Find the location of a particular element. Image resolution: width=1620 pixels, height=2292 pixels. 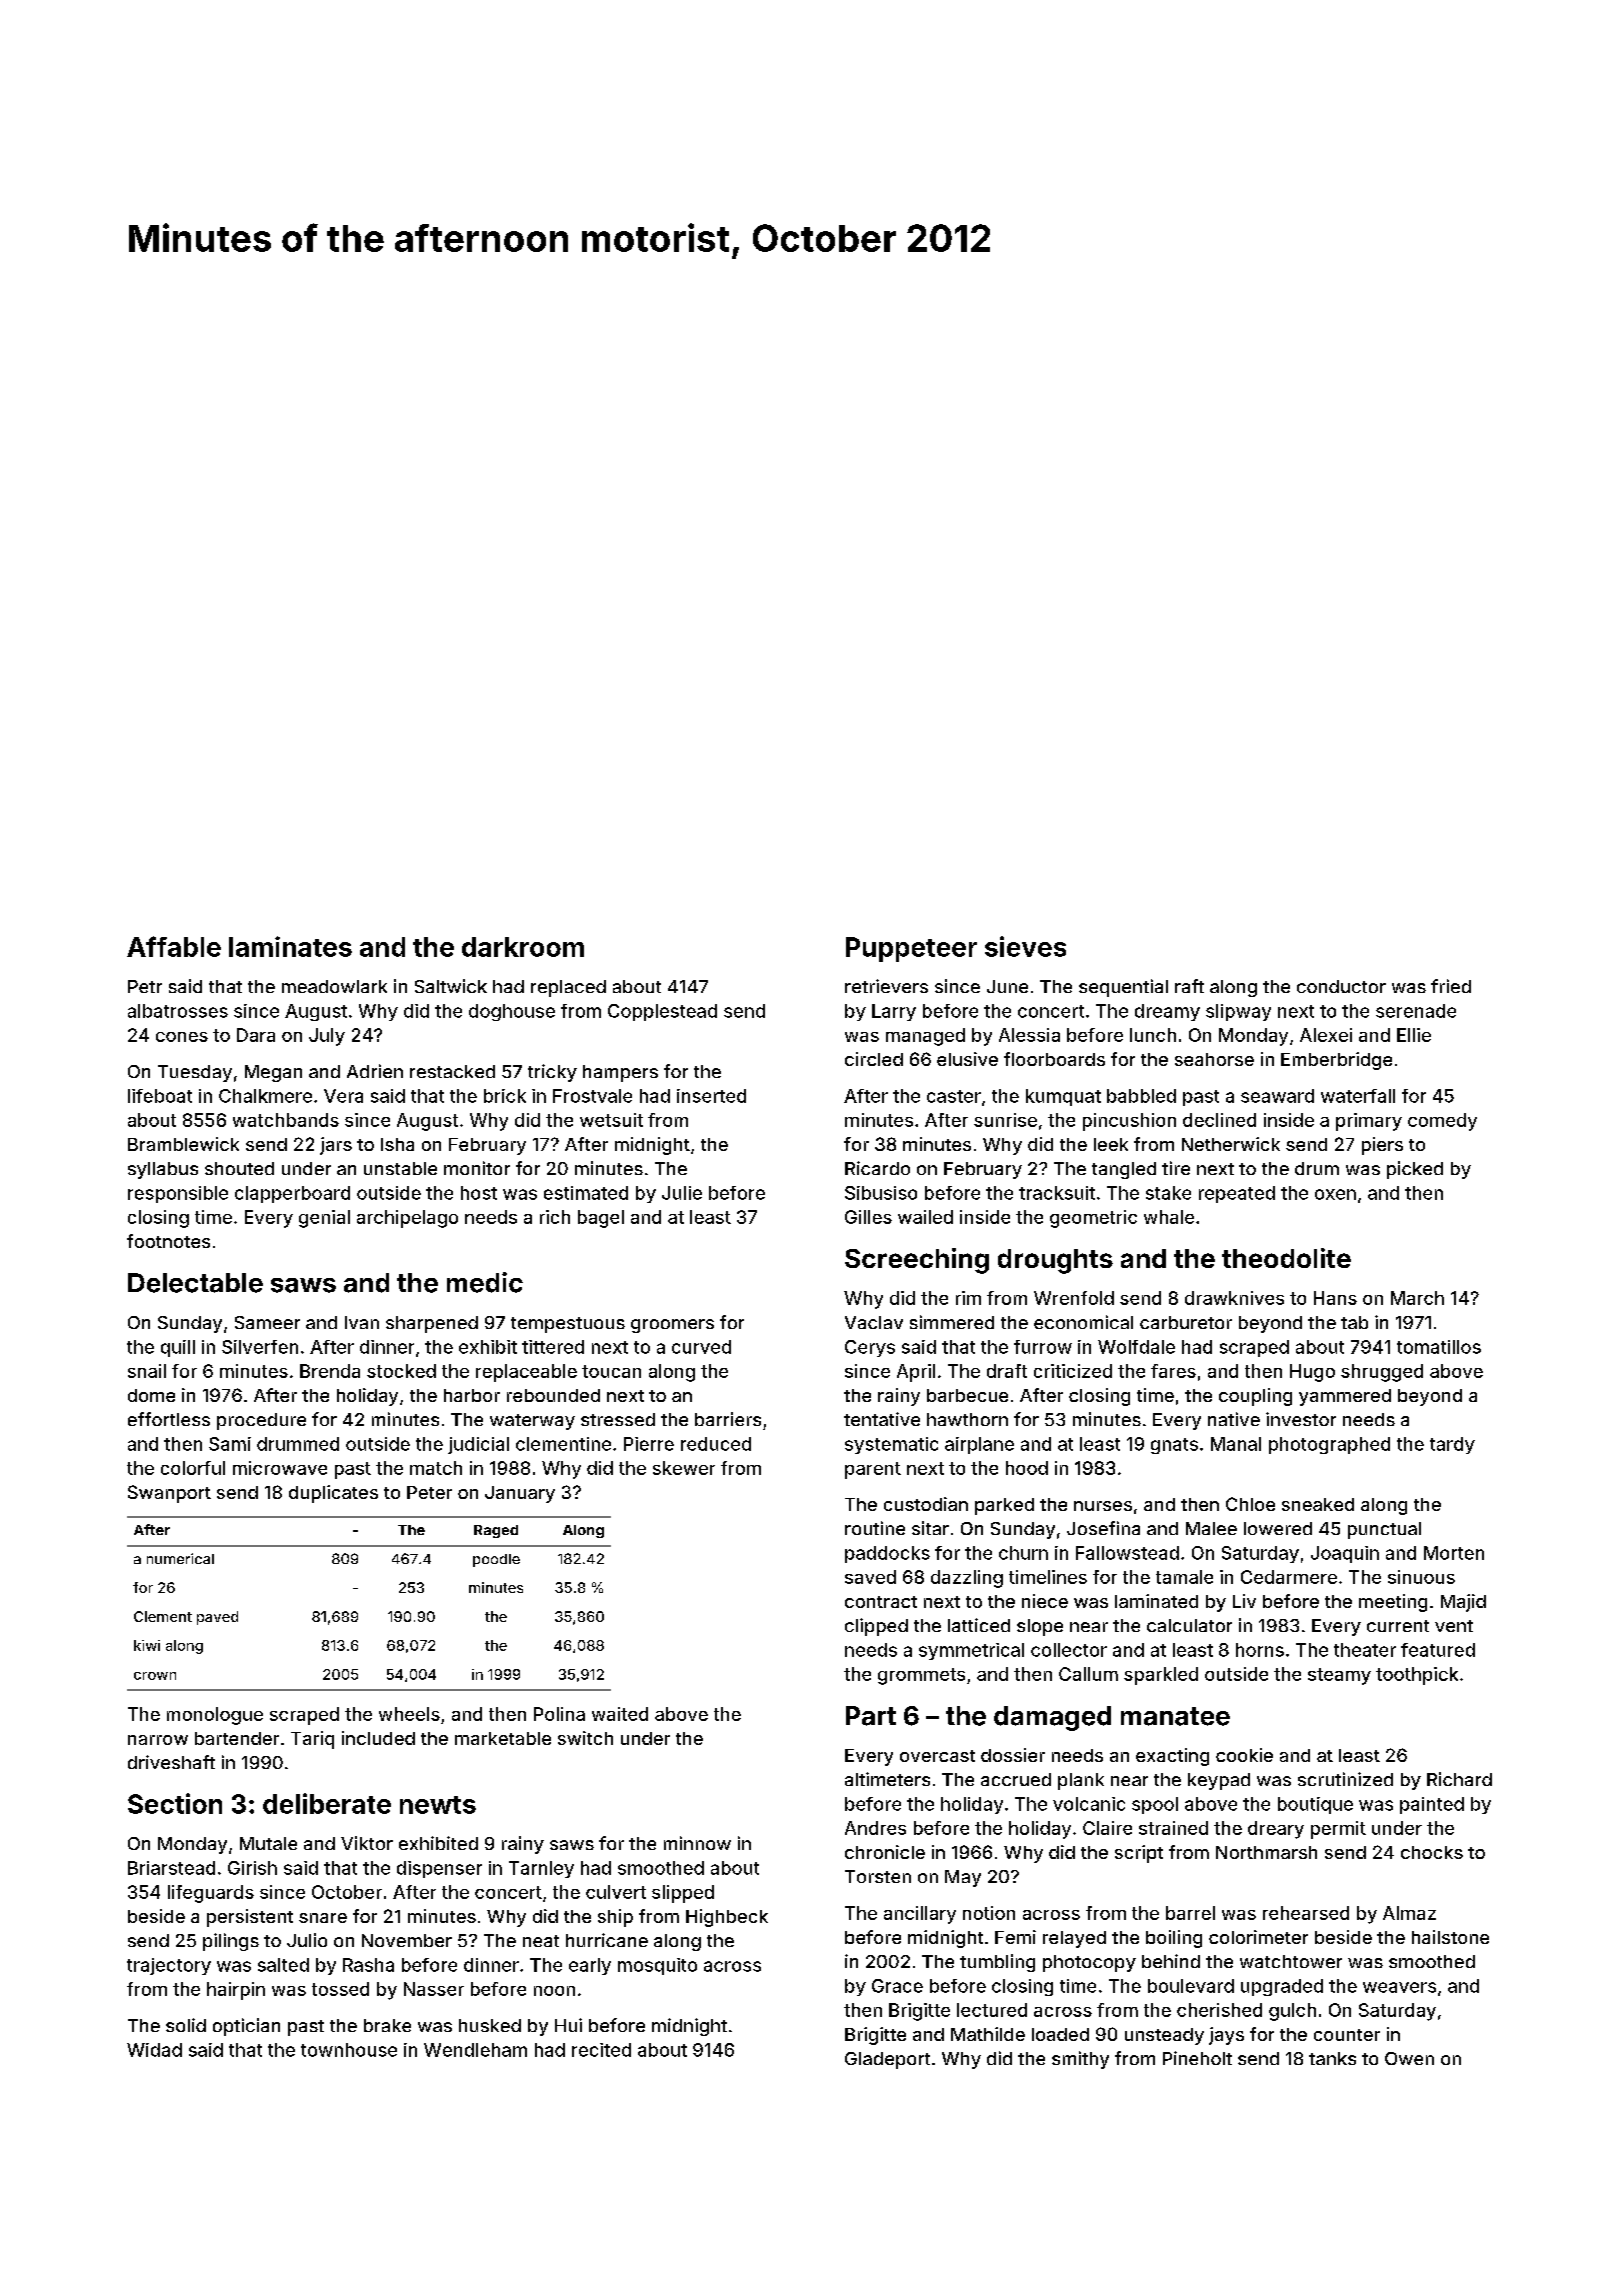

steamy is located at coordinates (1339, 1676).
